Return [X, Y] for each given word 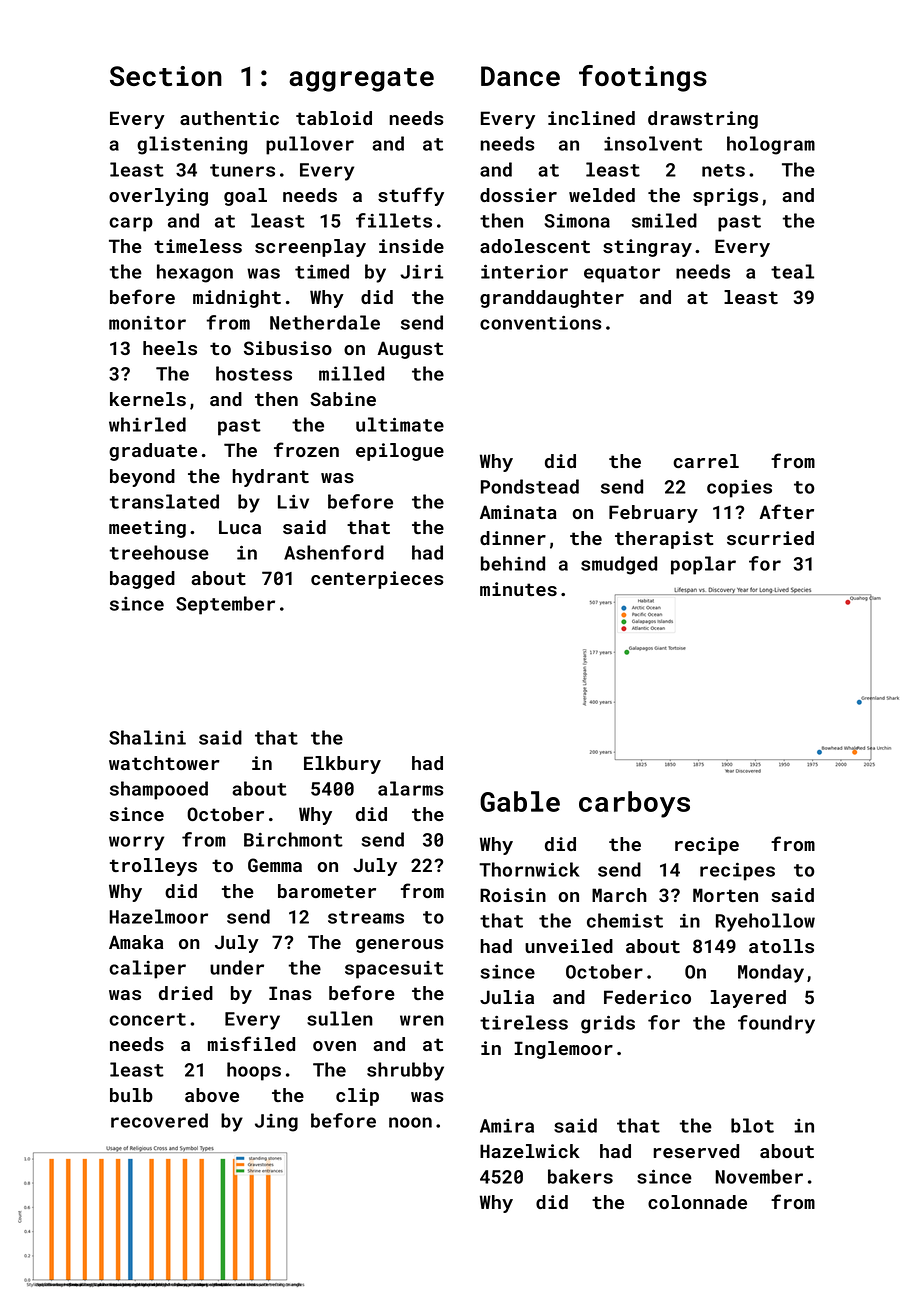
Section [166, 76]
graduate [153, 452]
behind [513, 563]
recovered [159, 1120]
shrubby [405, 1071]
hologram [771, 145]
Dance [520, 76]
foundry [776, 1024]
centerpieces [377, 580]
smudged [619, 565]
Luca [240, 527]
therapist [664, 540]
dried [186, 993]
